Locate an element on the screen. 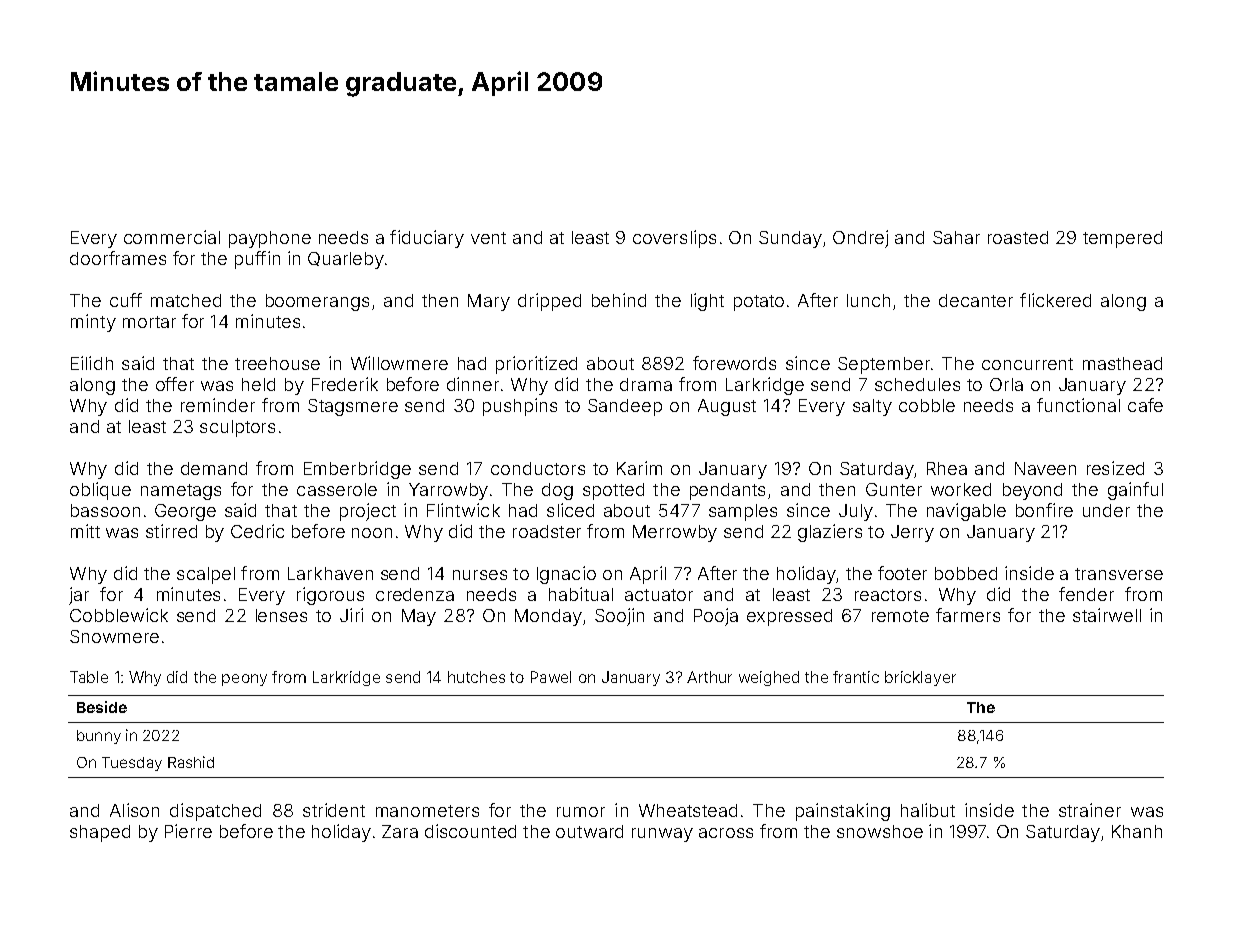 This screenshot has width=1233, height=952. bricklayer is located at coordinates (920, 678).
